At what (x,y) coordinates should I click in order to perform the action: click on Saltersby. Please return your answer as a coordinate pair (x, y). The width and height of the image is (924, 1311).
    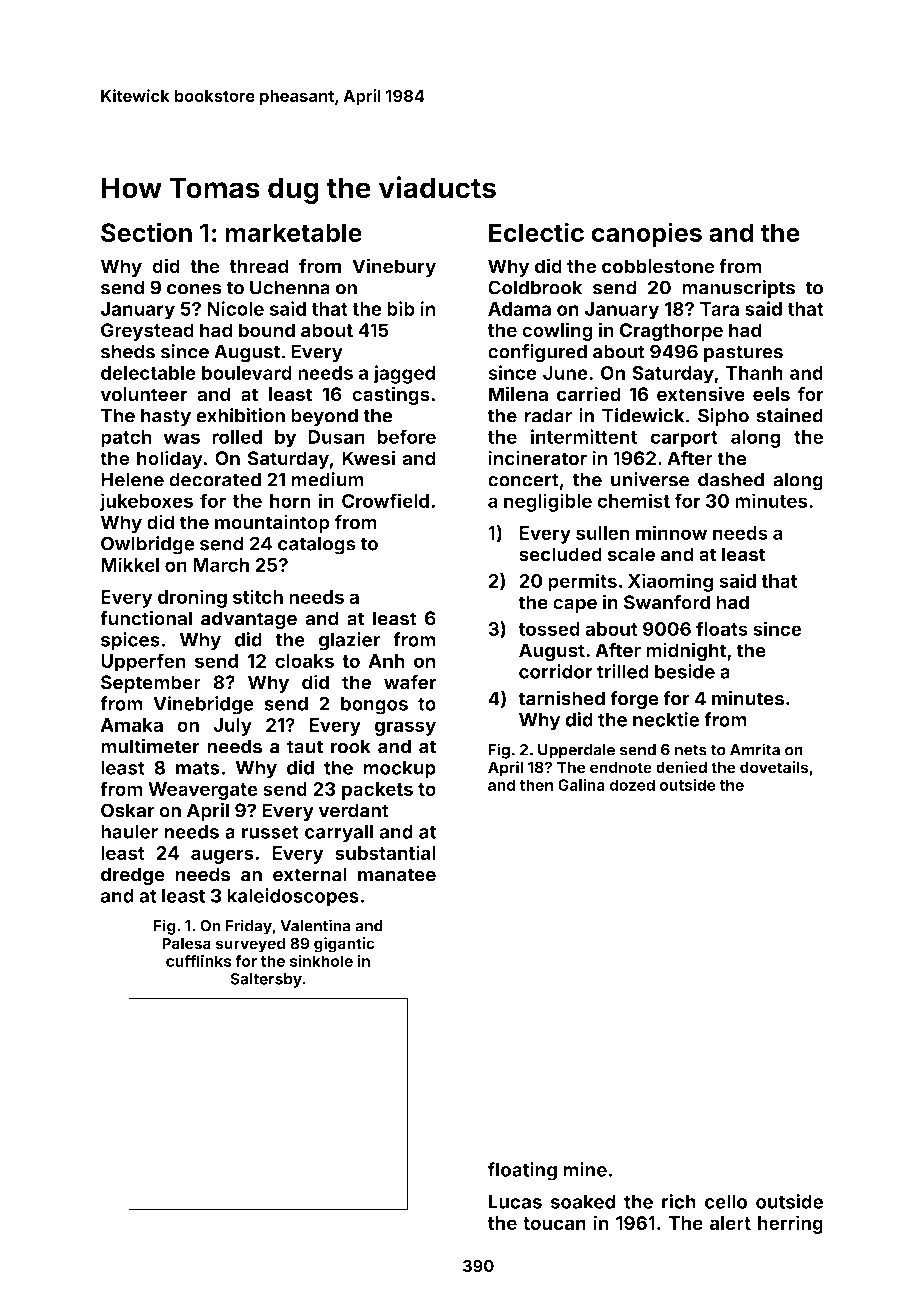
    Looking at the image, I should click on (266, 980).
